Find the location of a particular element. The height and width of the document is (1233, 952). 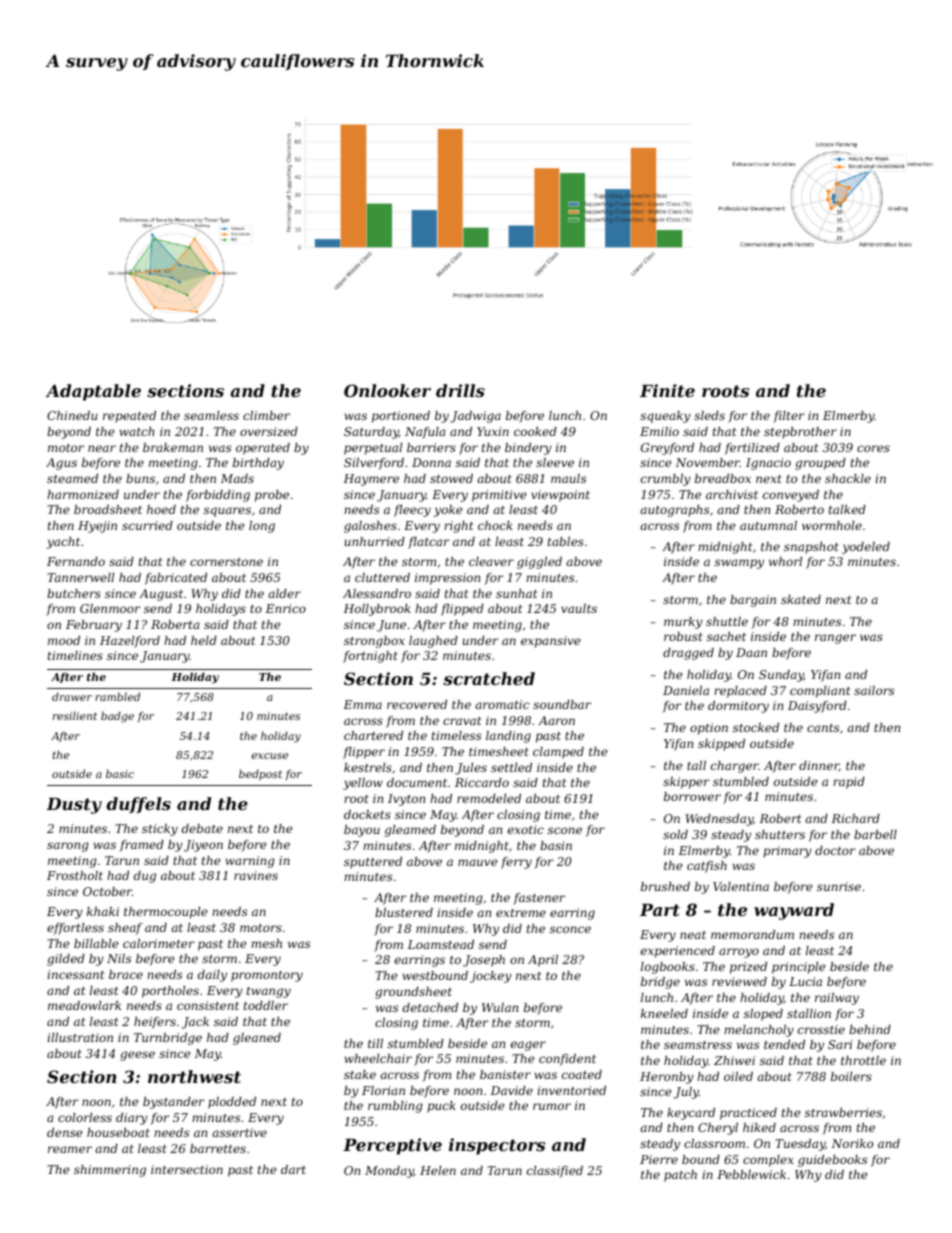

expansive is located at coordinates (551, 642).
